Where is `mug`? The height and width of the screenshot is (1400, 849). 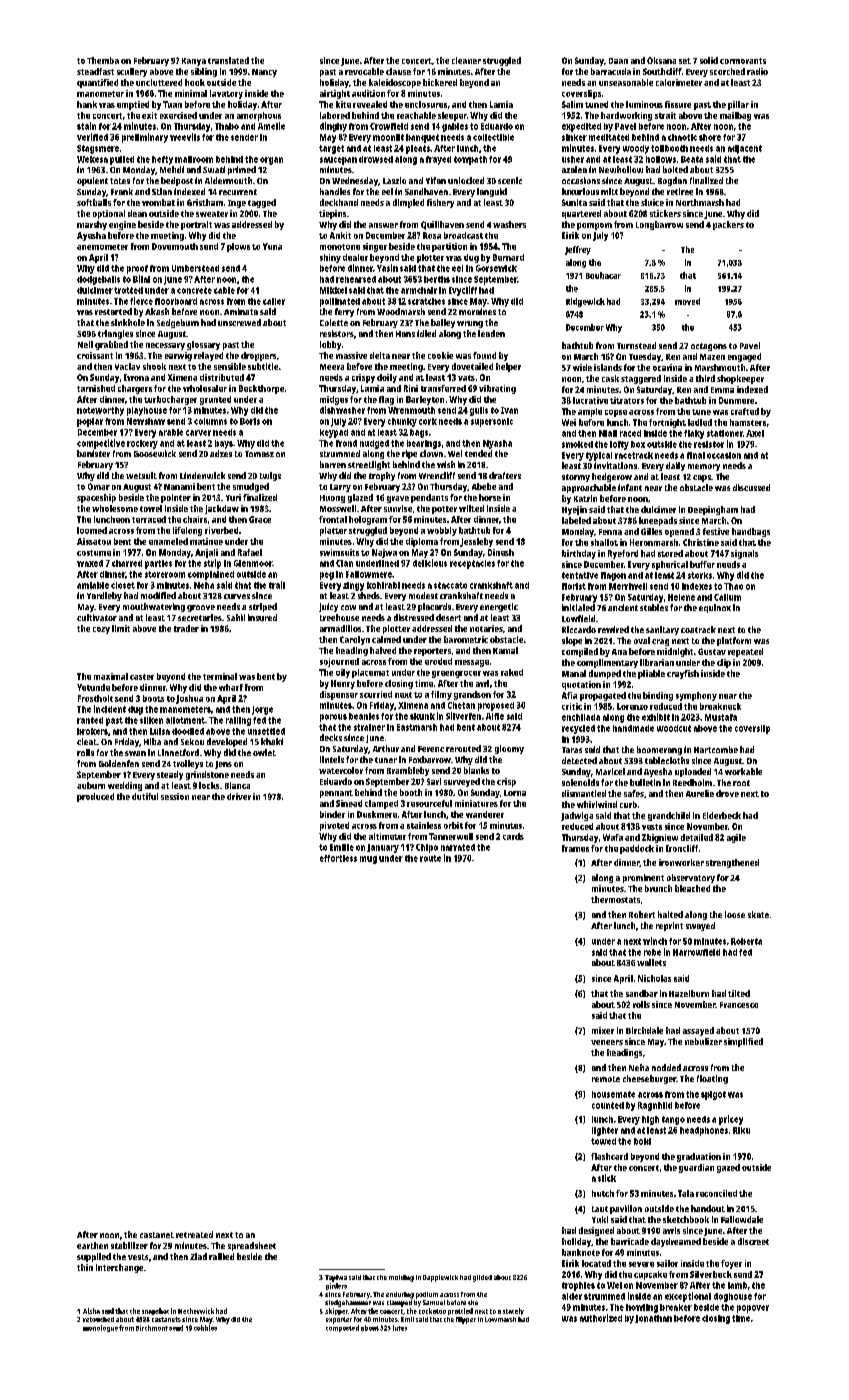
mug is located at coordinates (368, 860).
